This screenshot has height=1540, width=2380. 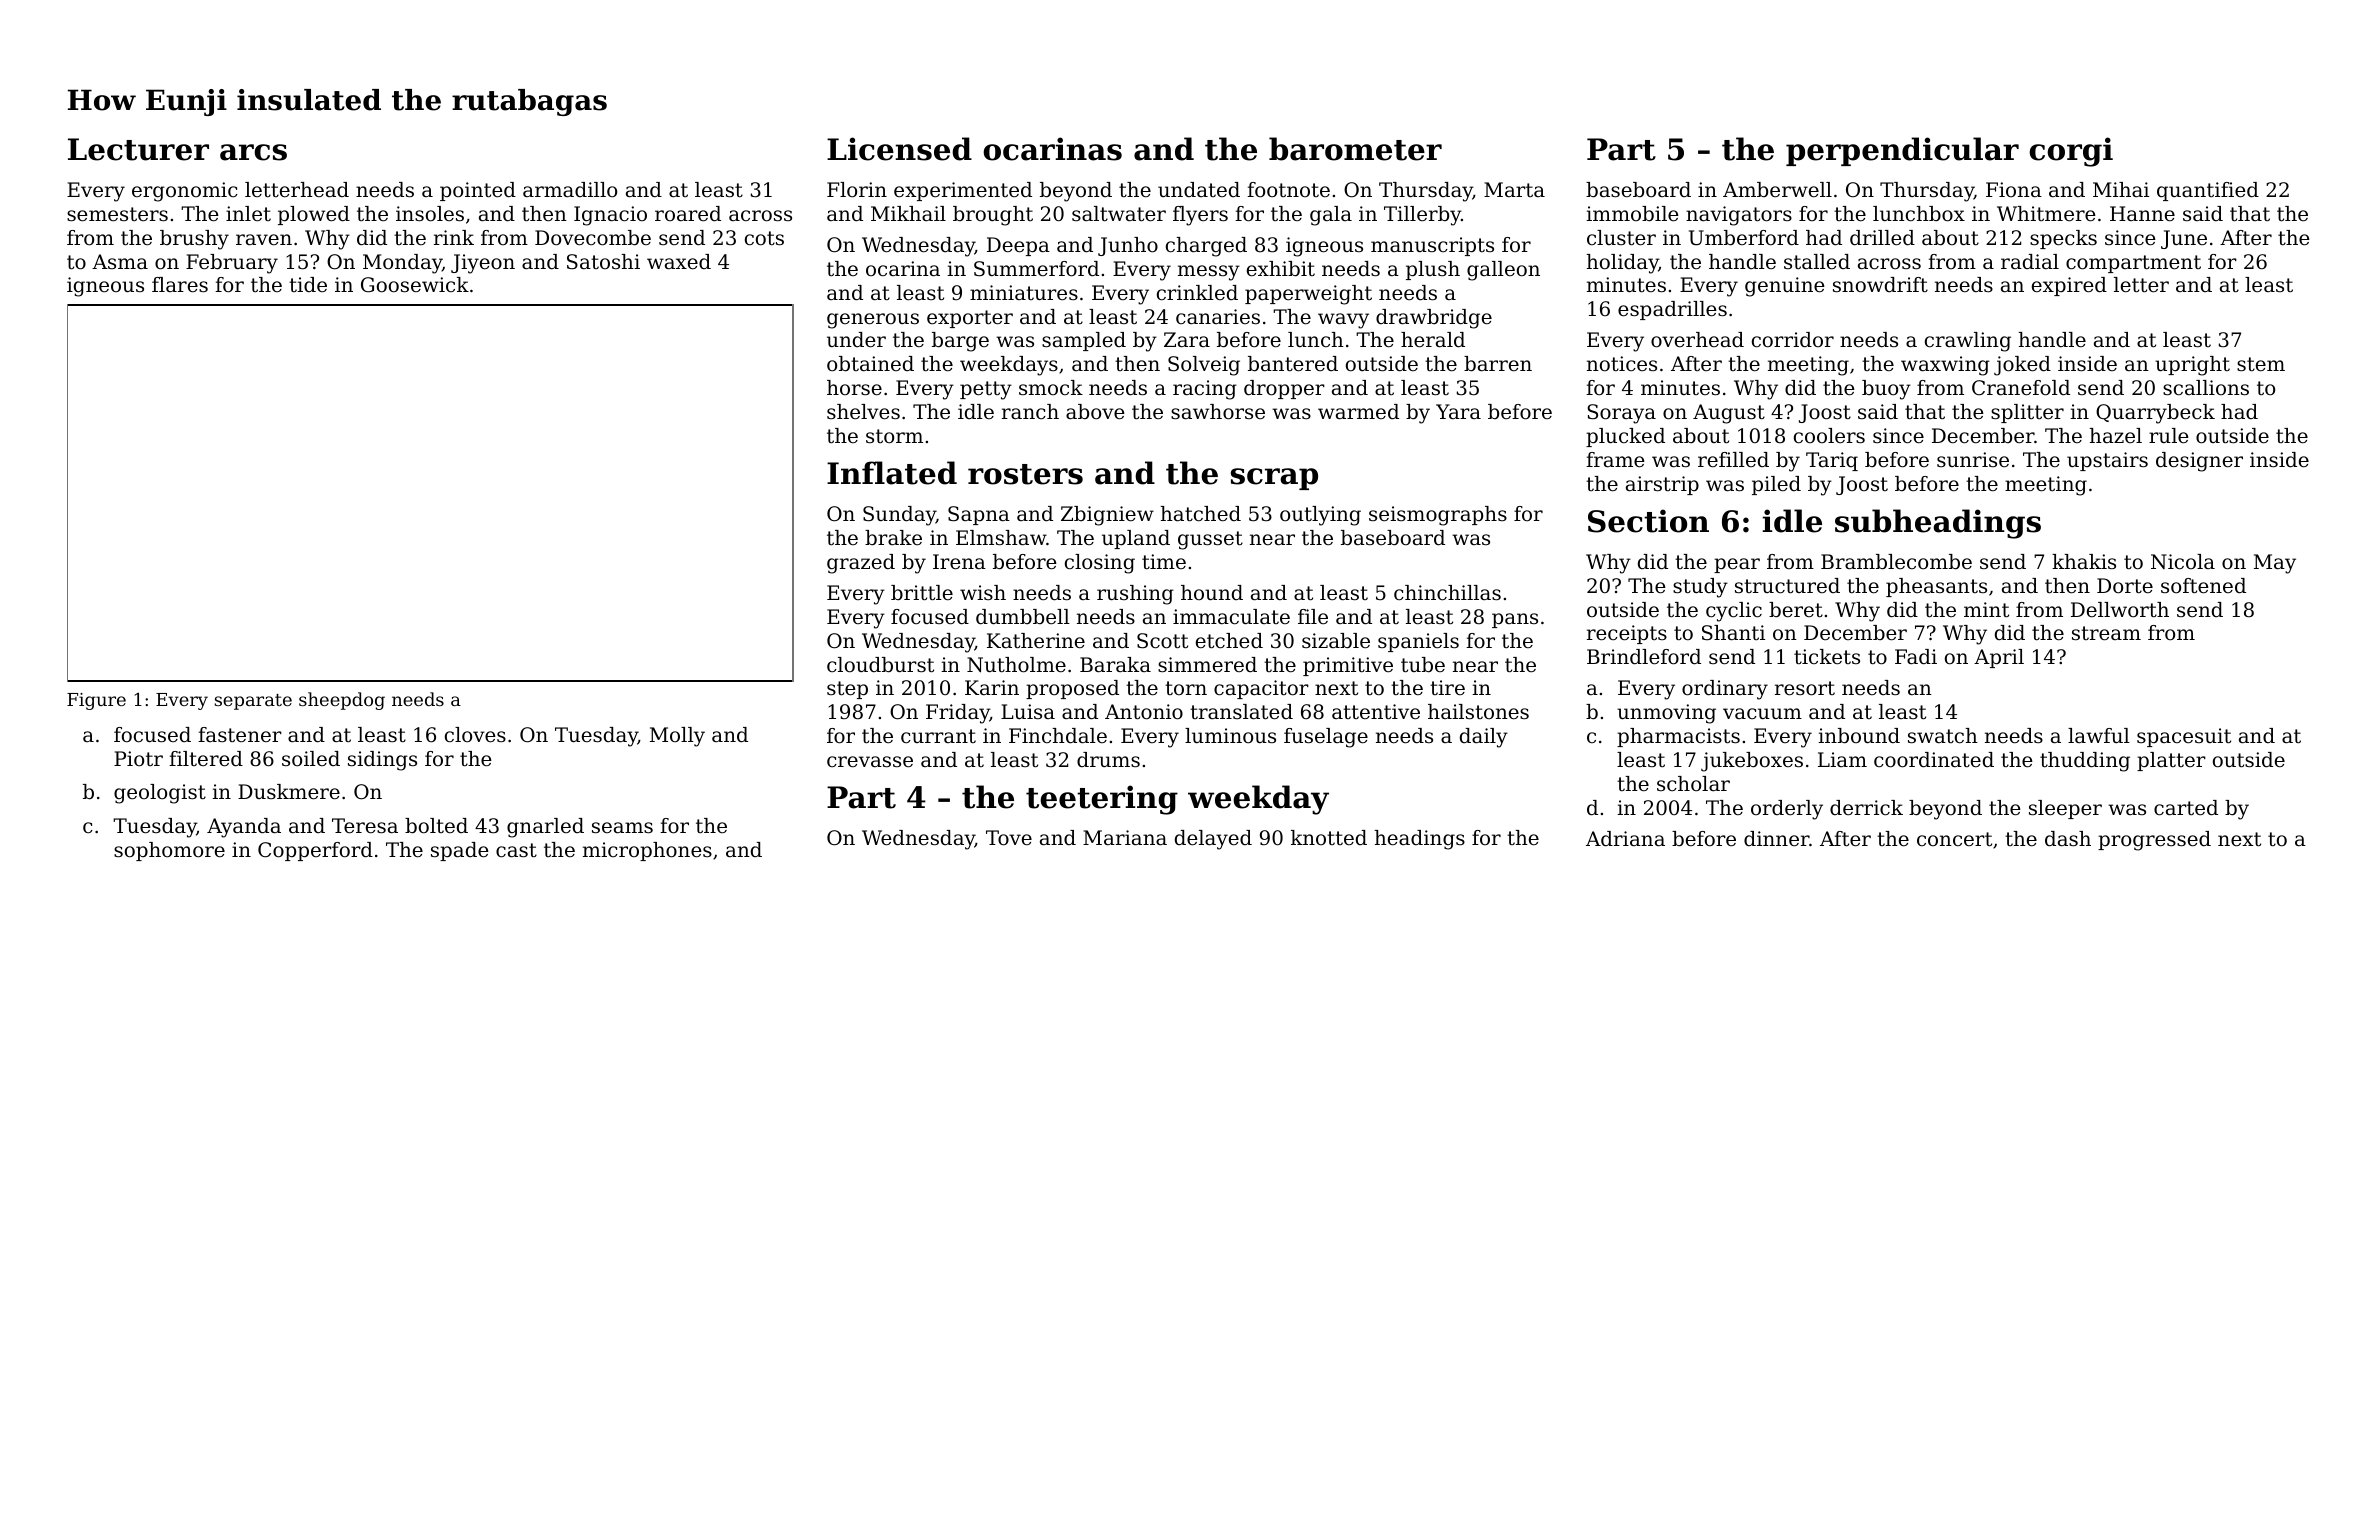 I want to click on pans, so click(x=1515, y=620).
